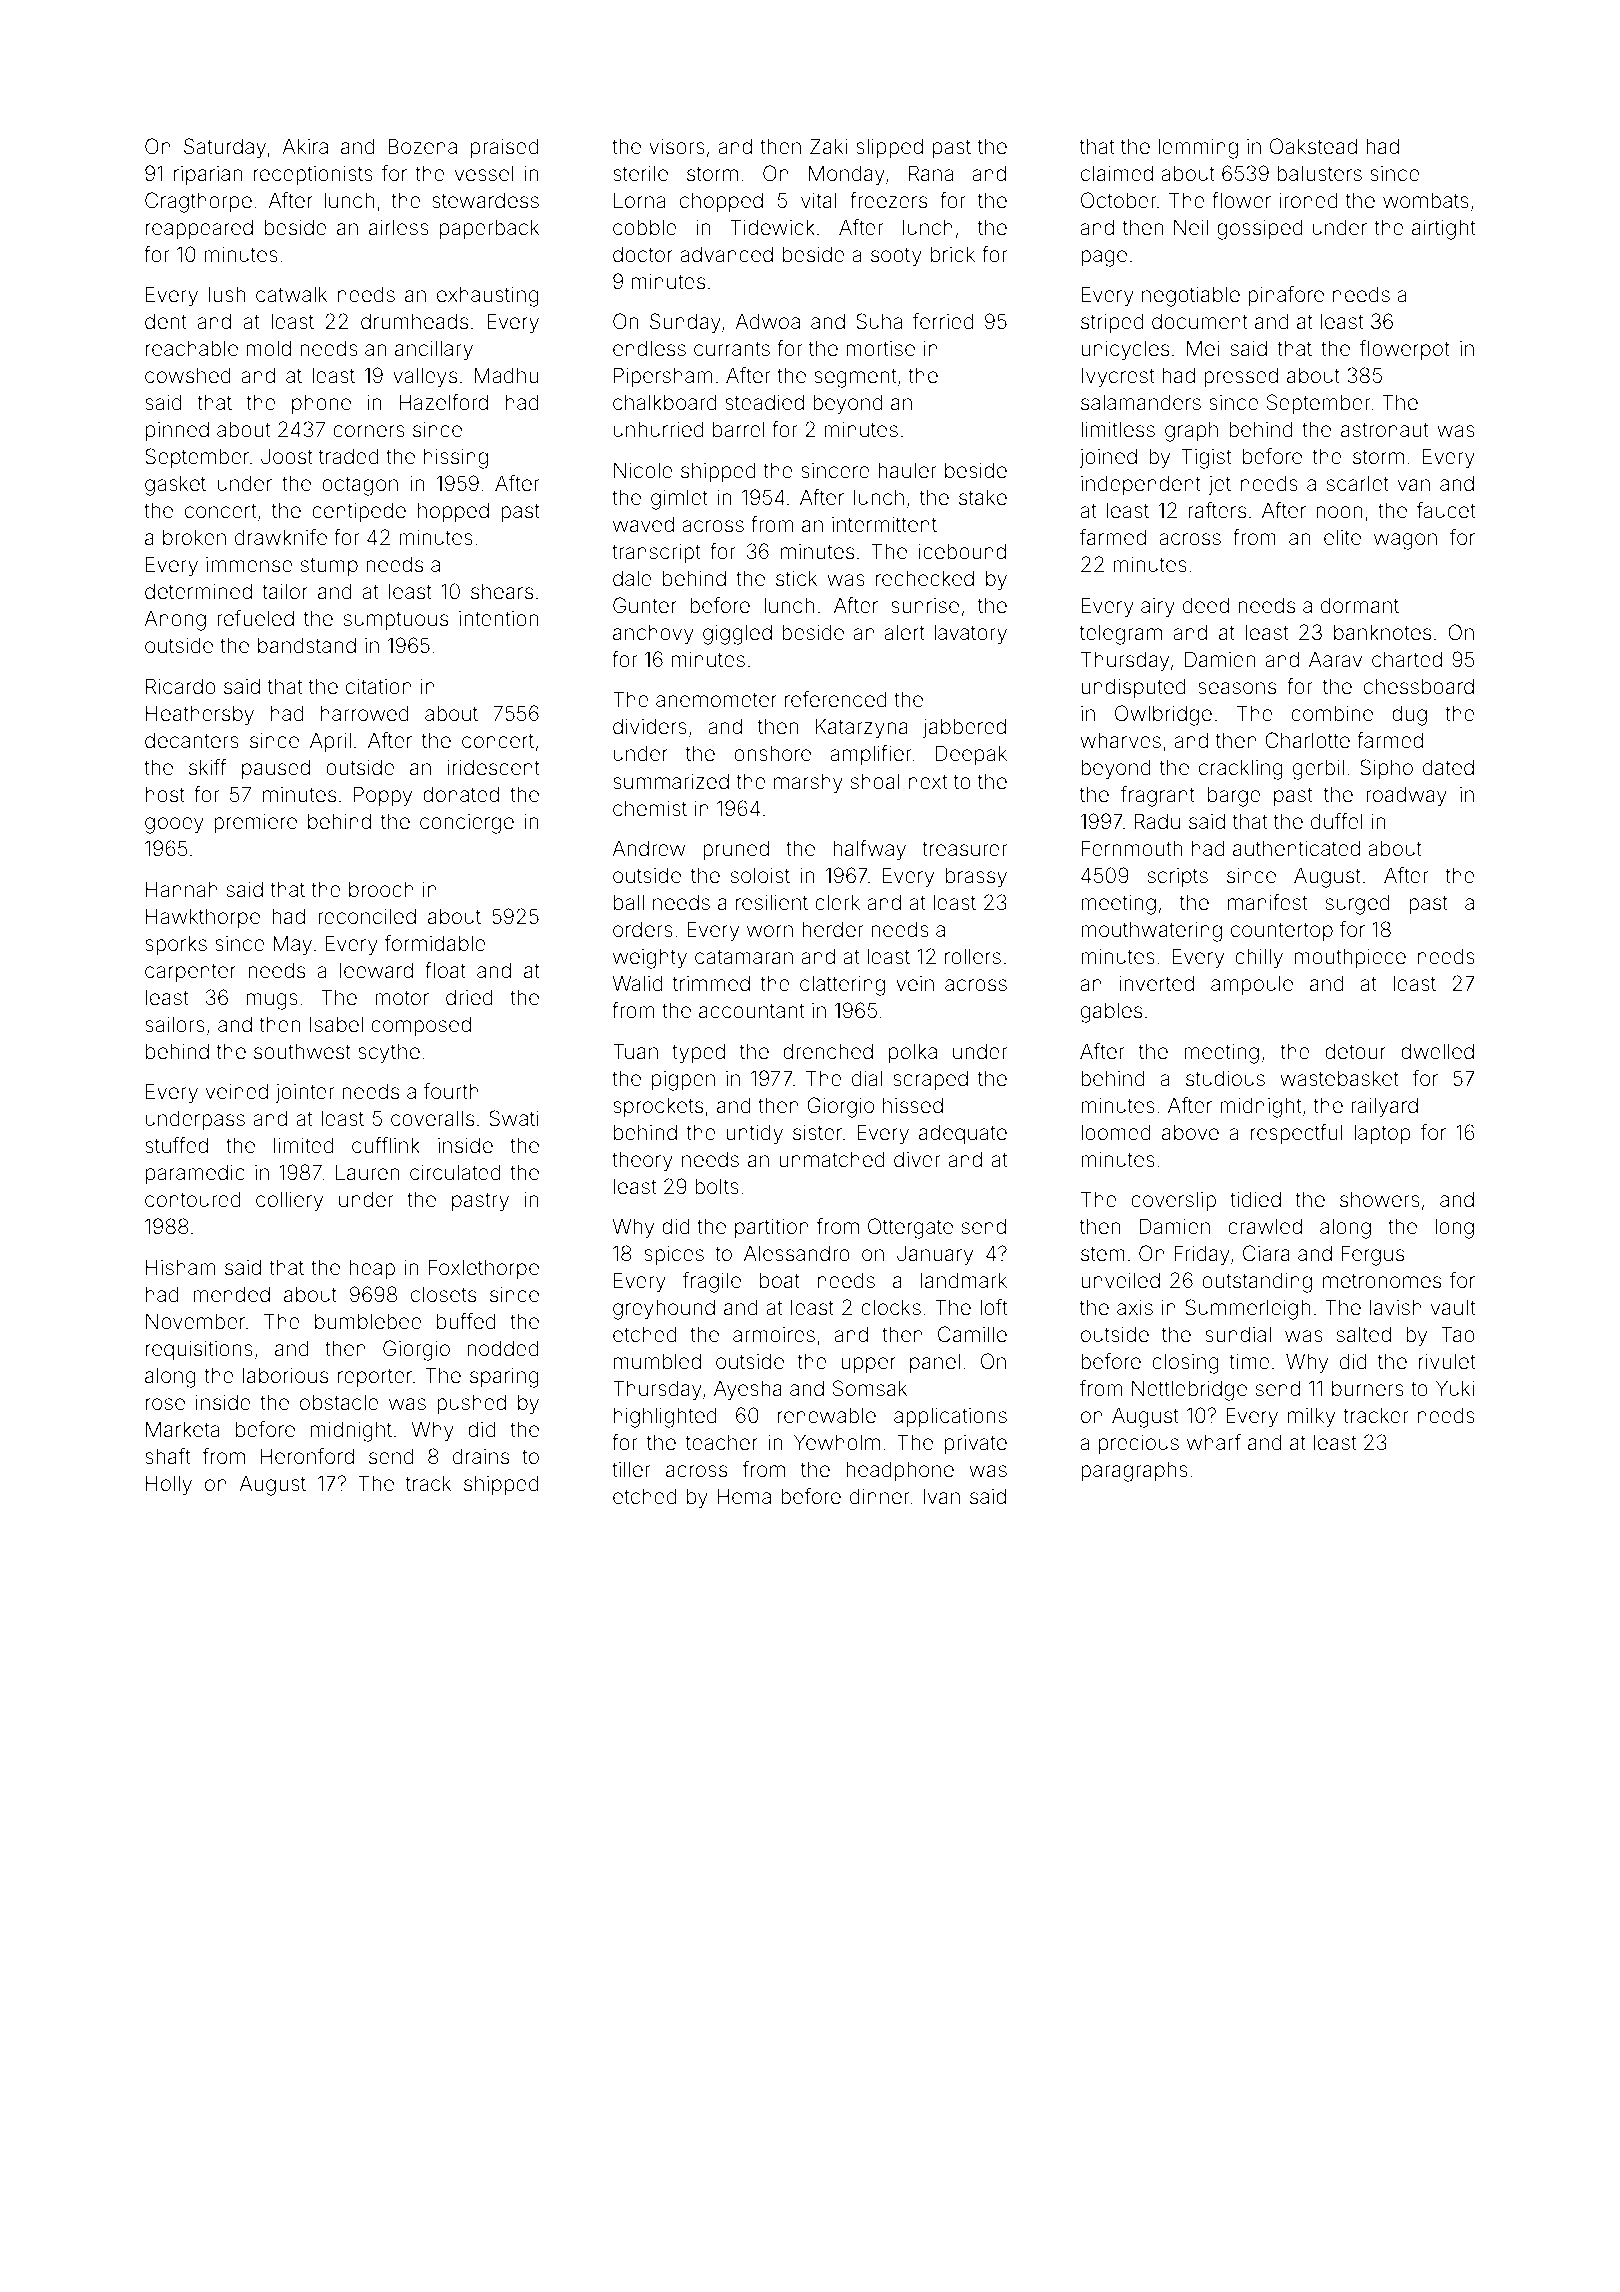 Image resolution: width=1620 pixels, height=2292 pixels. What do you see at coordinates (175, 485) in the screenshot?
I see `gasket` at bounding box center [175, 485].
